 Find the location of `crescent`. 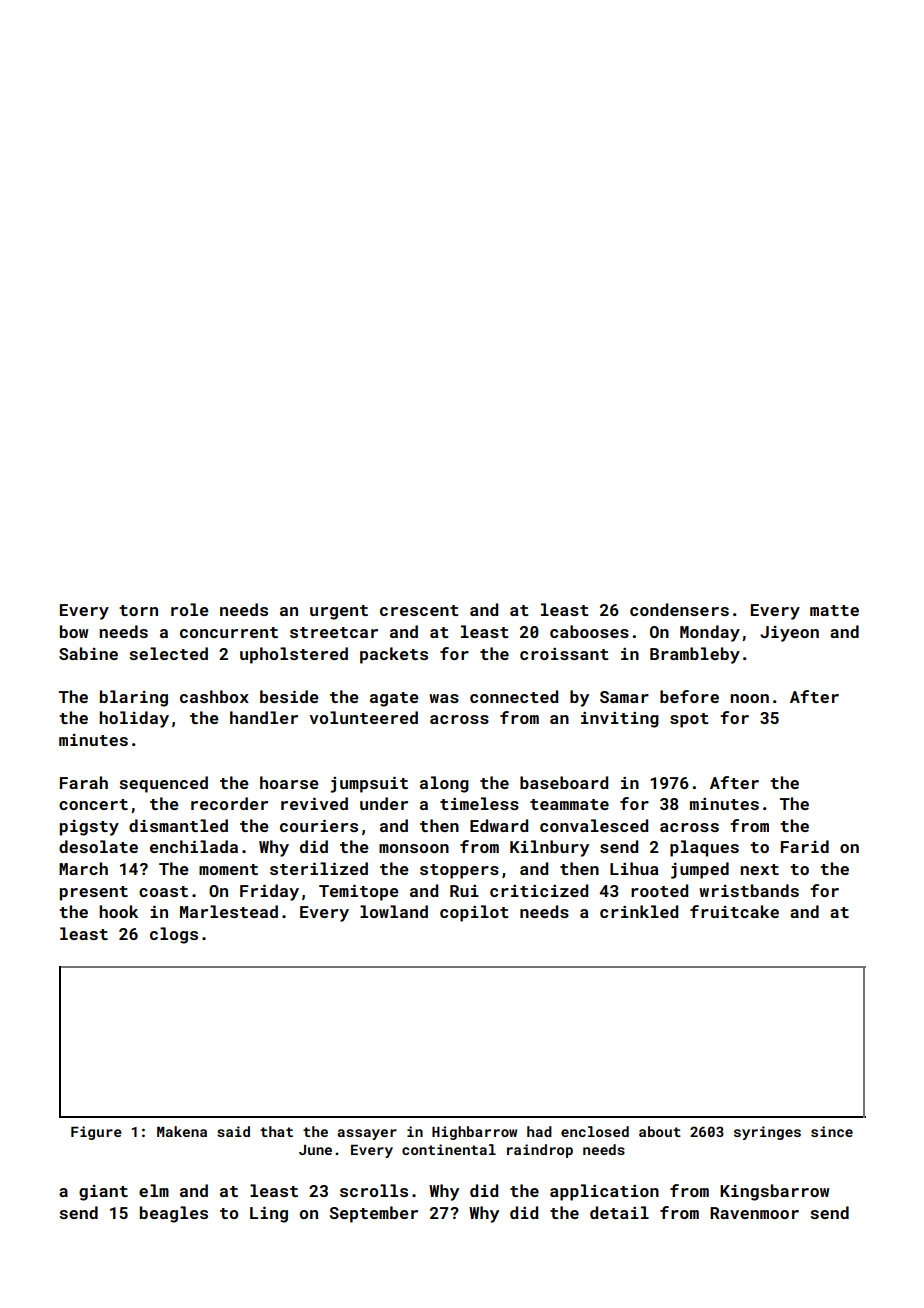

crescent is located at coordinates (419, 610).
